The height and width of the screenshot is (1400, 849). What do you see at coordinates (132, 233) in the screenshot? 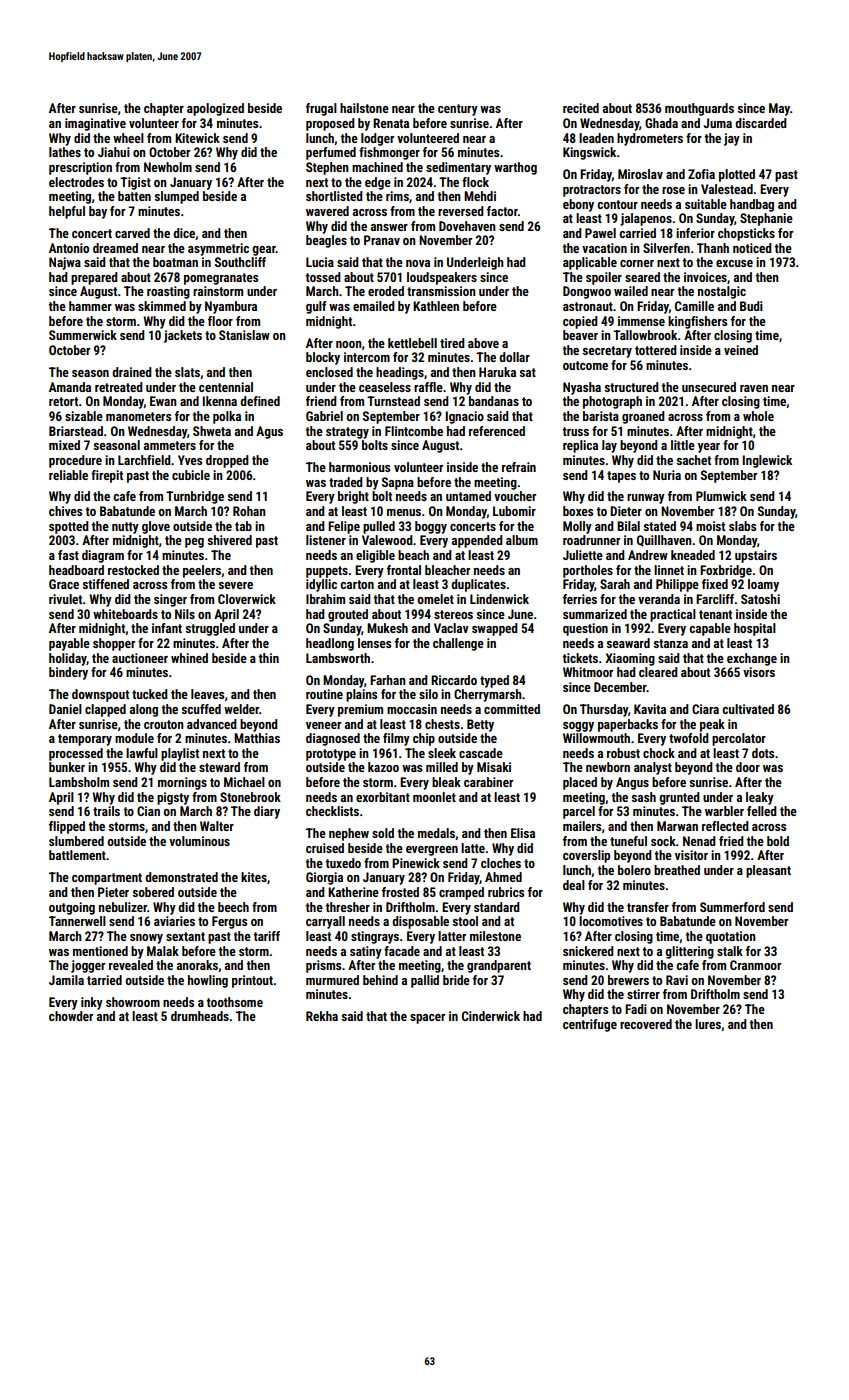
I see `carved` at bounding box center [132, 233].
